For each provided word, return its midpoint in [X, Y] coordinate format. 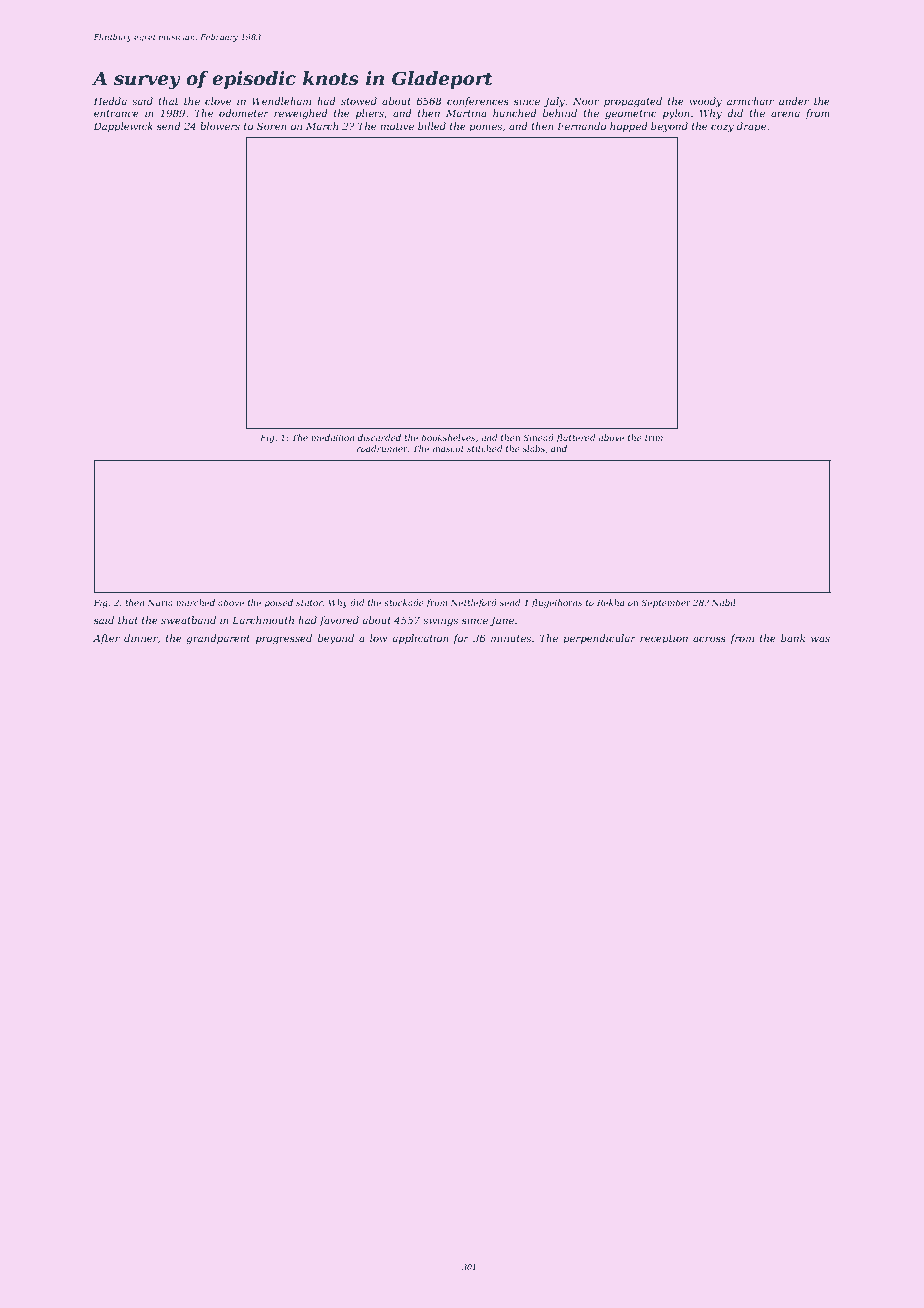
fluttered [575, 438]
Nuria [160, 602]
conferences [478, 102]
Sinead [538, 437]
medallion [333, 437]
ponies [485, 127]
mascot [448, 449]
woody [706, 102]
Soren [272, 126]
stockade [404, 602]
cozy [722, 128]
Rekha [610, 602]
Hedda [110, 101]
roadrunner [382, 448]
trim [654, 437]
